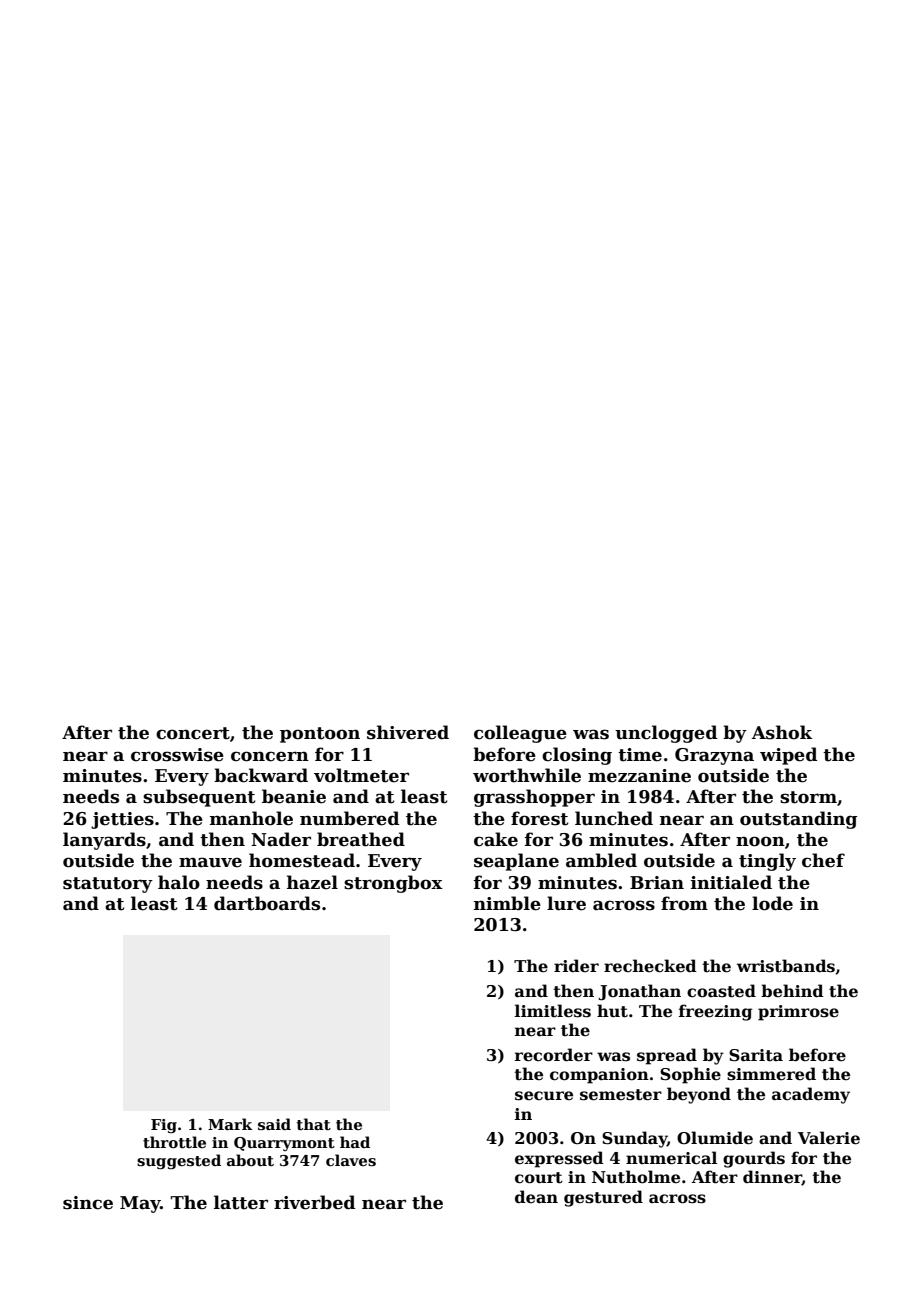 The height and width of the page is (1308, 924). I want to click on chef, so click(823, 860).
